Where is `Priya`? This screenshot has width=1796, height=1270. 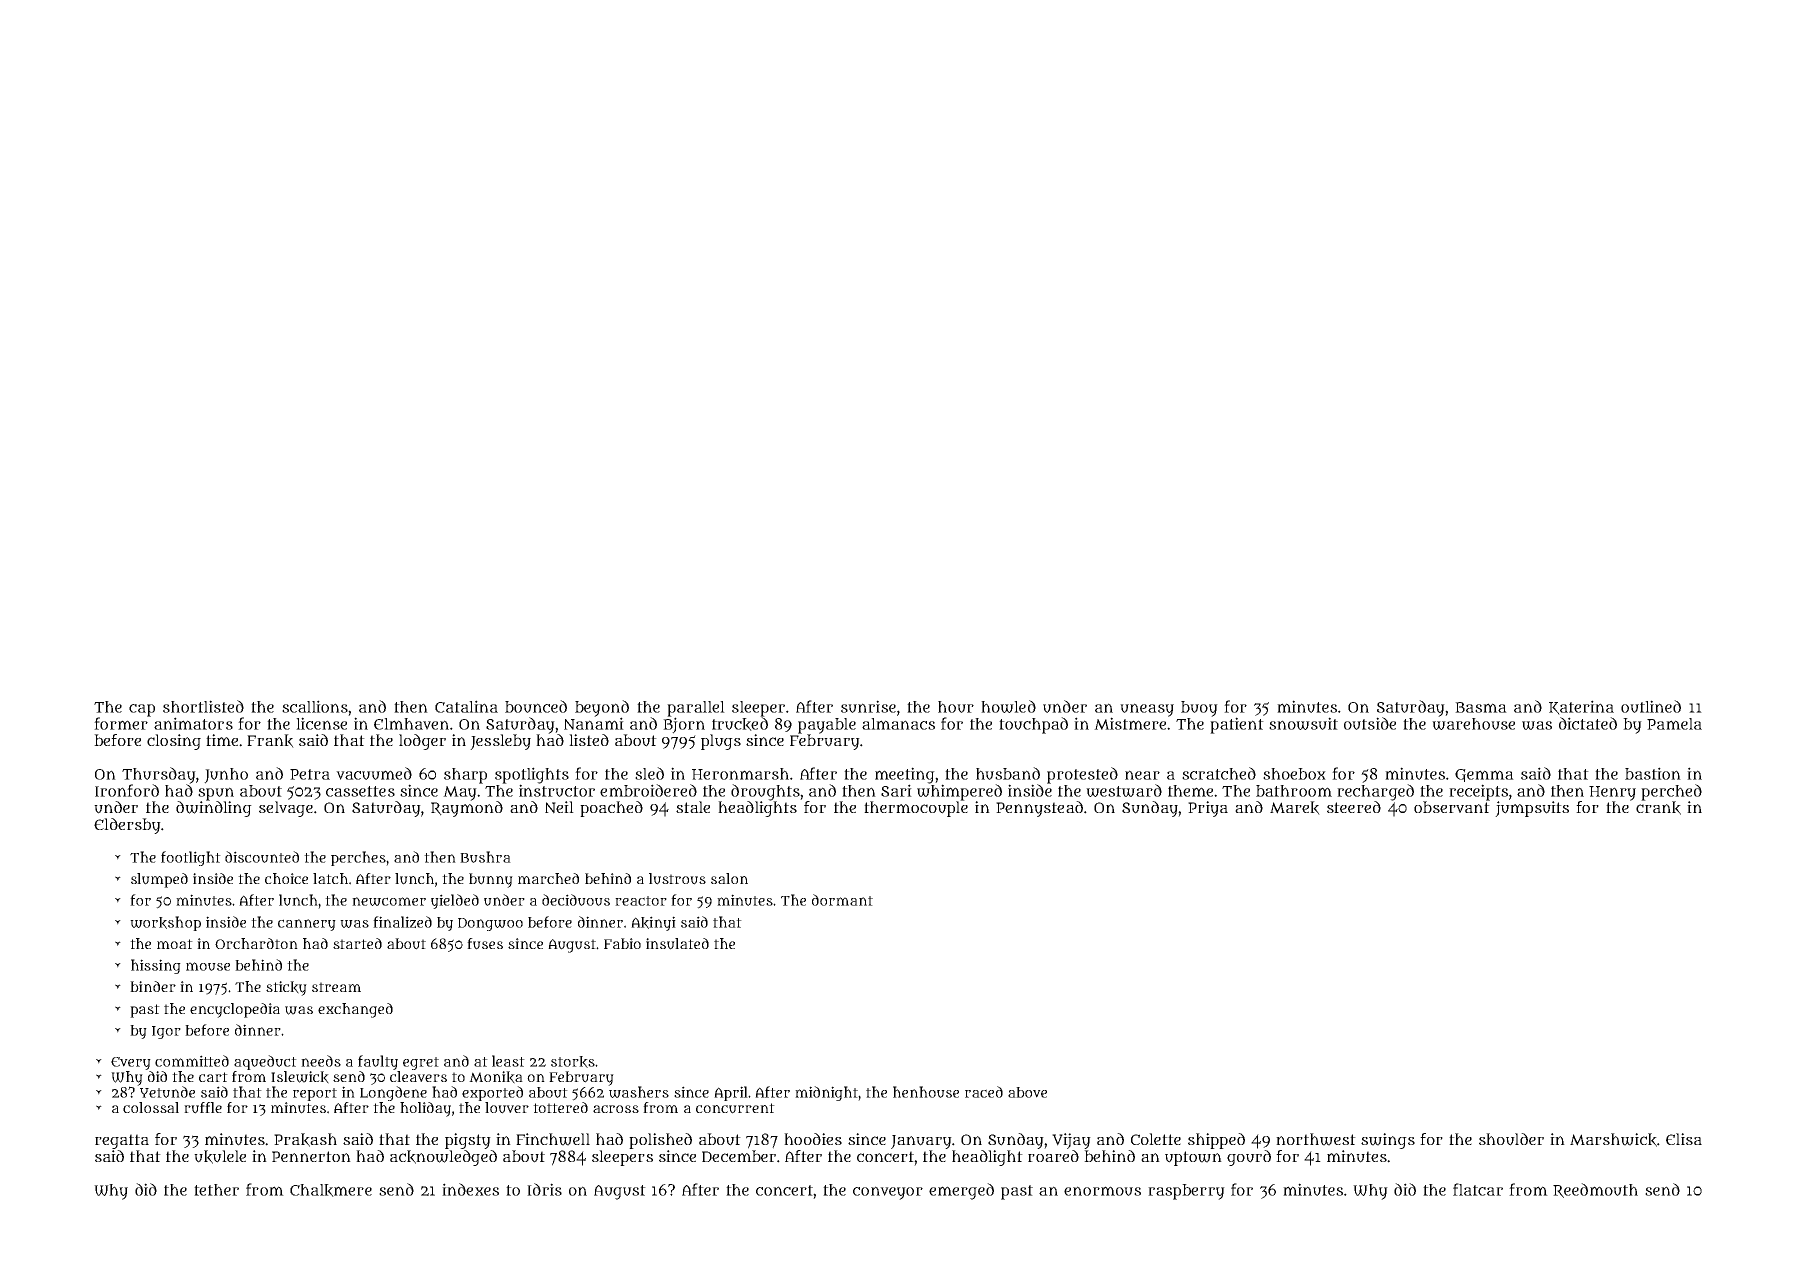
Priya is located at coordinates (1208, 809).
